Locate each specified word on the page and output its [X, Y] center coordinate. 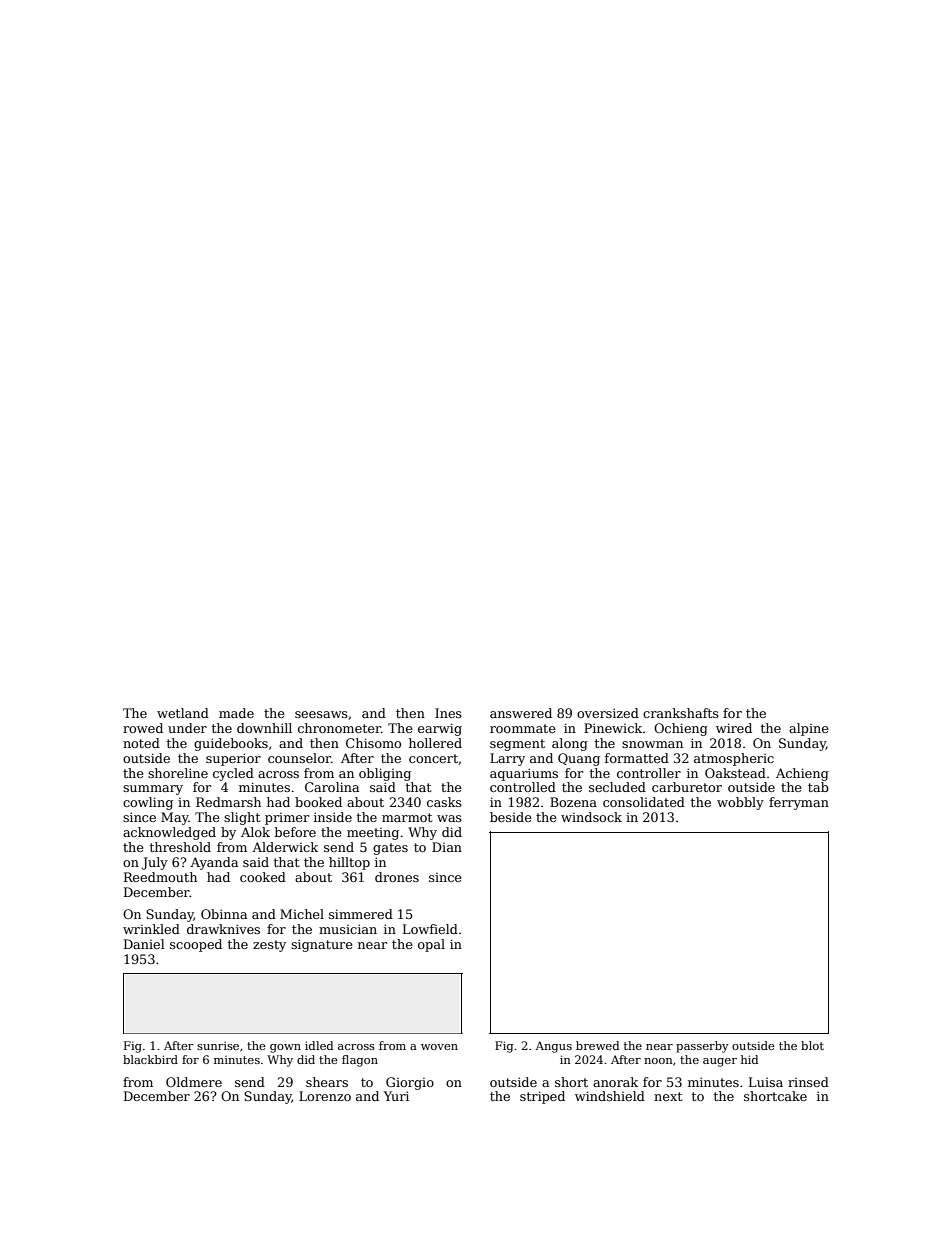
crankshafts [681, 713]
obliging [385, 774]
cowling [148, 803]
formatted [637, 758]
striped [542, 1097]
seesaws [321, 714]
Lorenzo [325, 1096]
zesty [269, 946]
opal [431, 945]
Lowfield [430, 929]
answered [521, 713]
